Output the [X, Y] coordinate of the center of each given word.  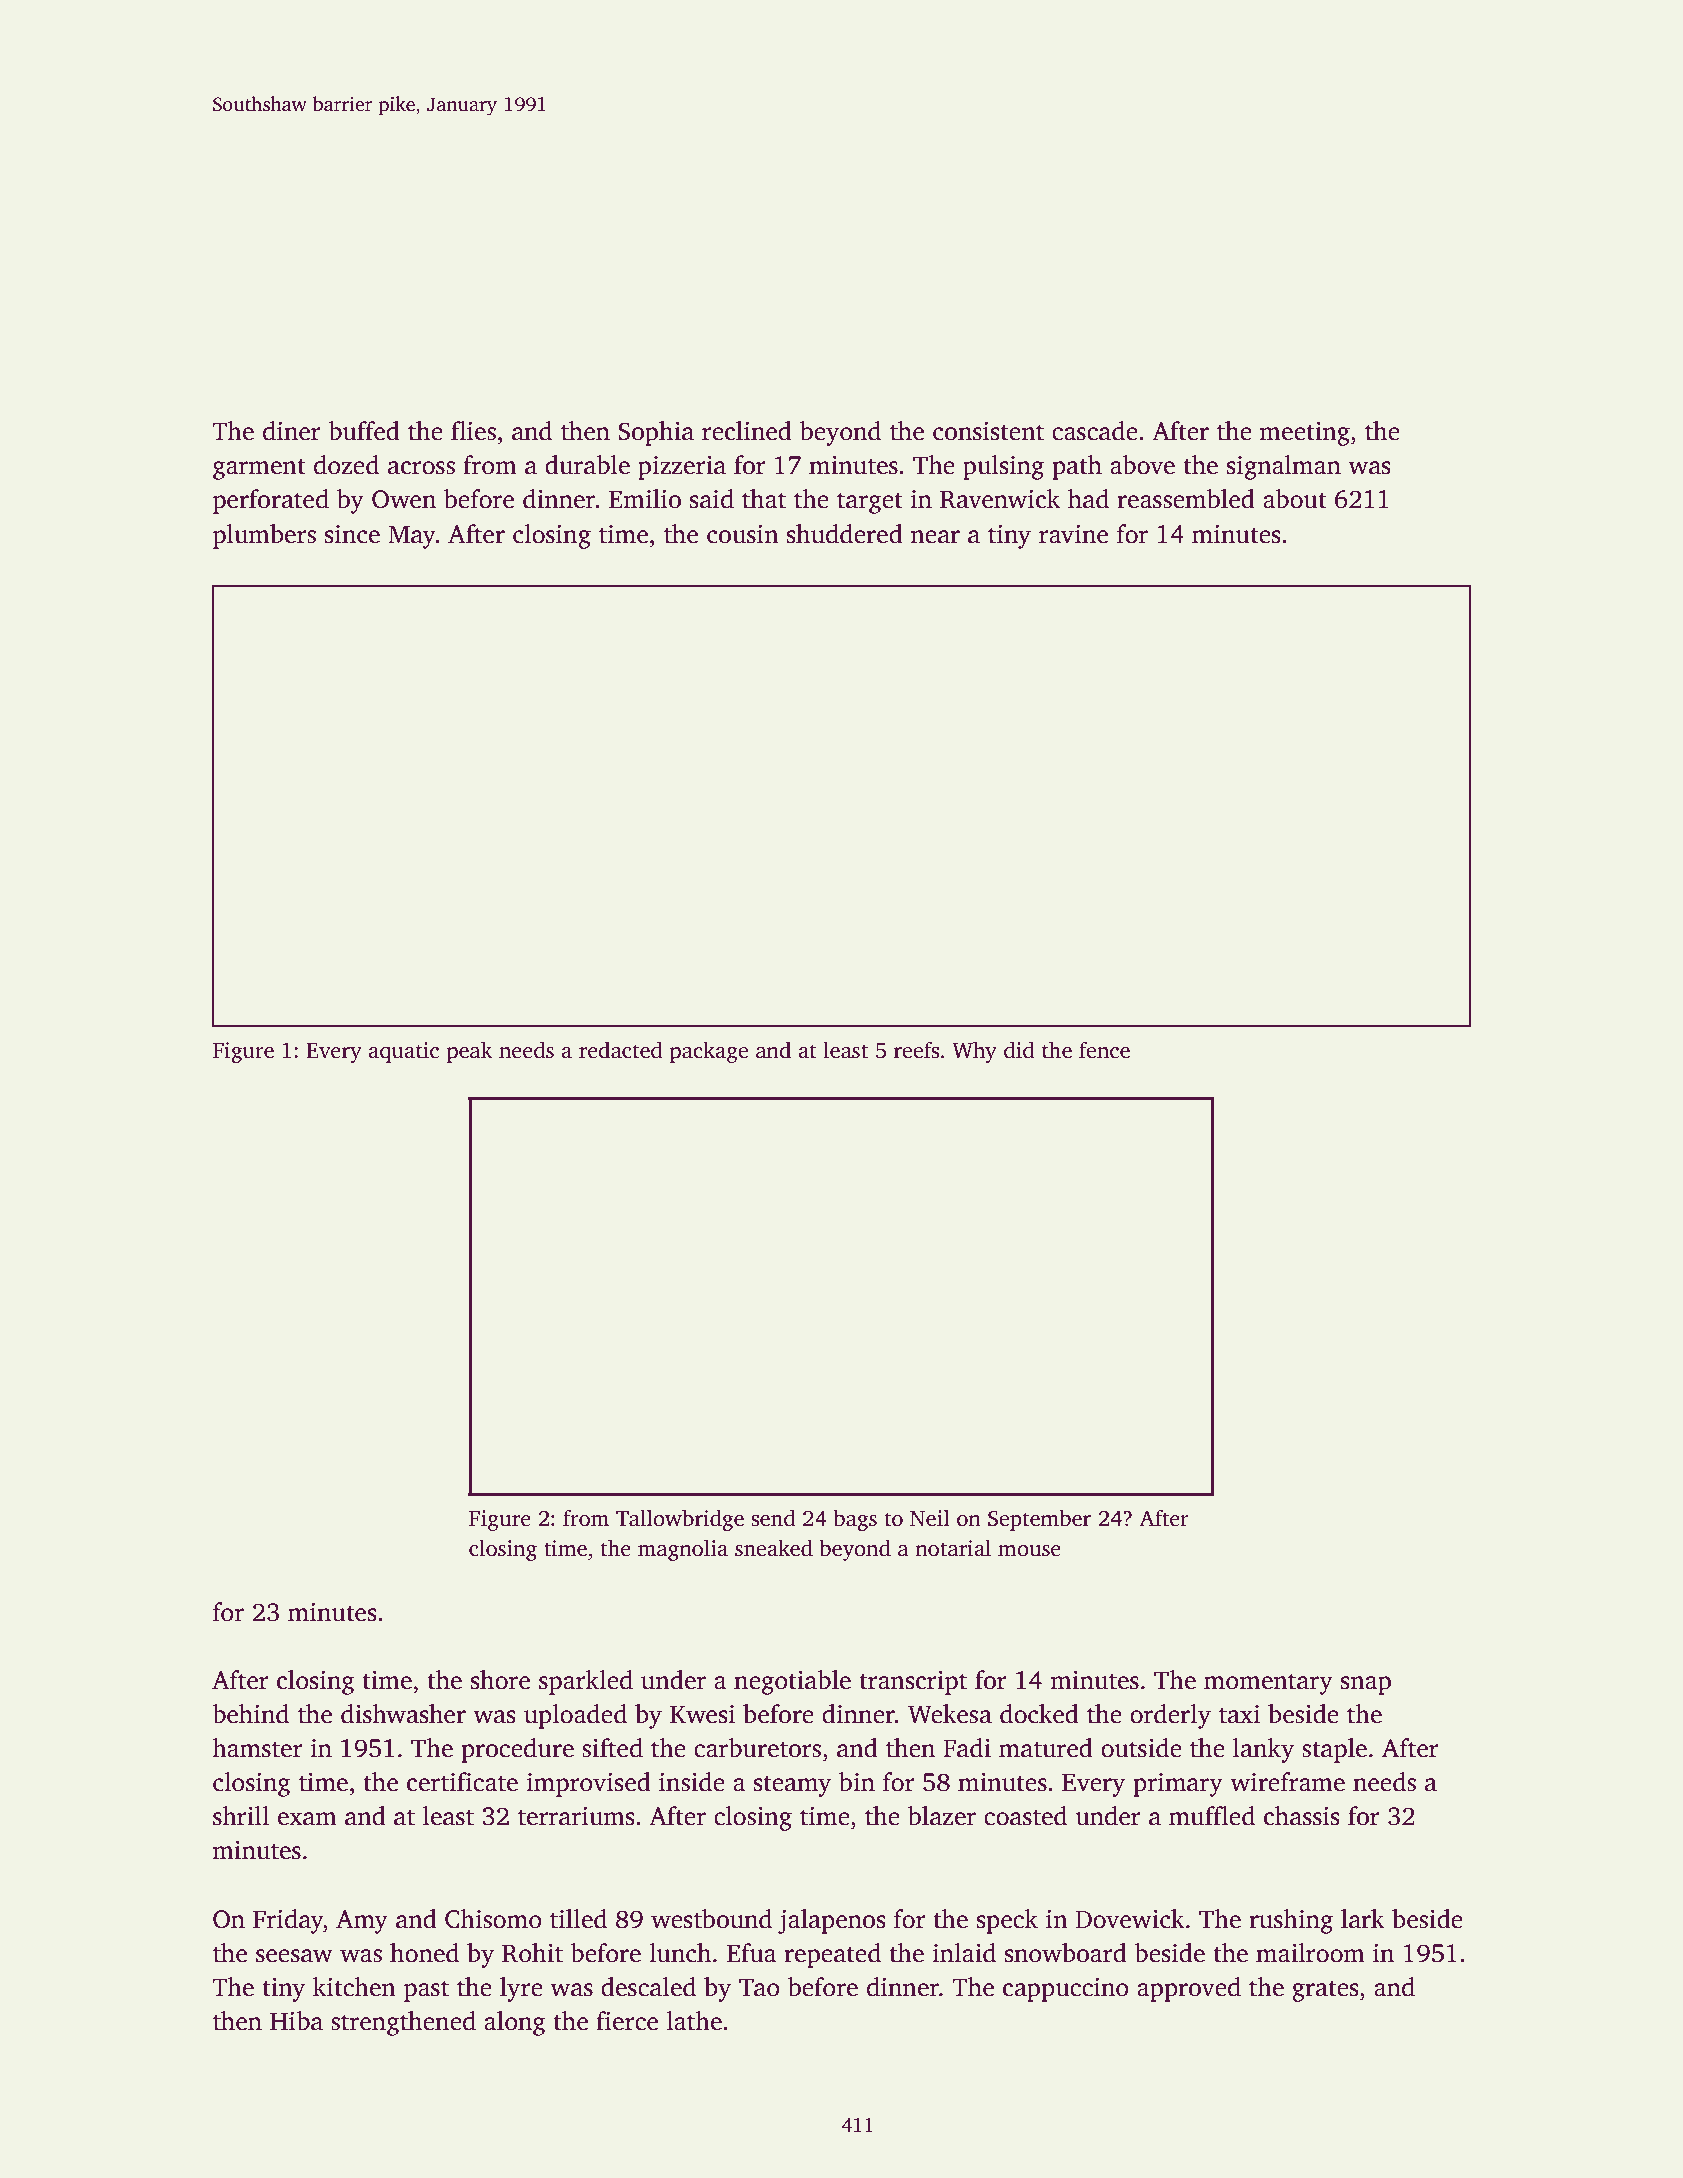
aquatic [403, 1052]
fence [1104, 1050]
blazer [942, 1816]
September [1039, 1520]
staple [1334, 1750]
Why [974, 1052]
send [773, 1518]
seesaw [294, 1956]
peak [470, 1052]
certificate [462, 1782]
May [412, 537]
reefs [916, 1050]
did [1019, 1050]
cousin [743, 534]
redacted [621, 1050]
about [1295, 499]
